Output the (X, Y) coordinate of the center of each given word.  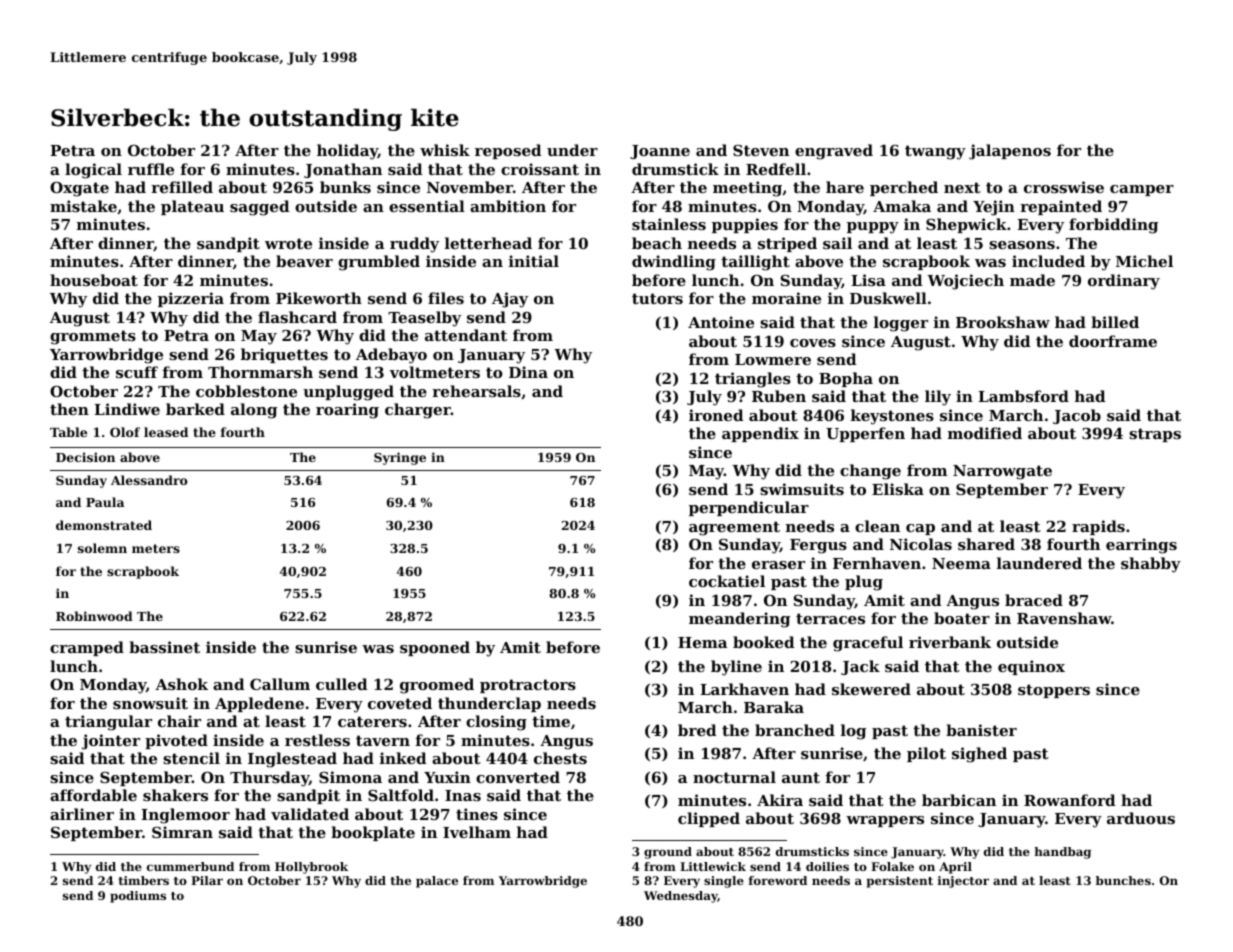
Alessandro (149, 480)
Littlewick (713, 866)
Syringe (400, 458)
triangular (108, 723)
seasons (1022, 245)
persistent (899, 882)
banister (981, 730)
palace (437, 882)
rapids (1098, 527)
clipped (709, 819)
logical (93, 171)
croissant (540, 169)
